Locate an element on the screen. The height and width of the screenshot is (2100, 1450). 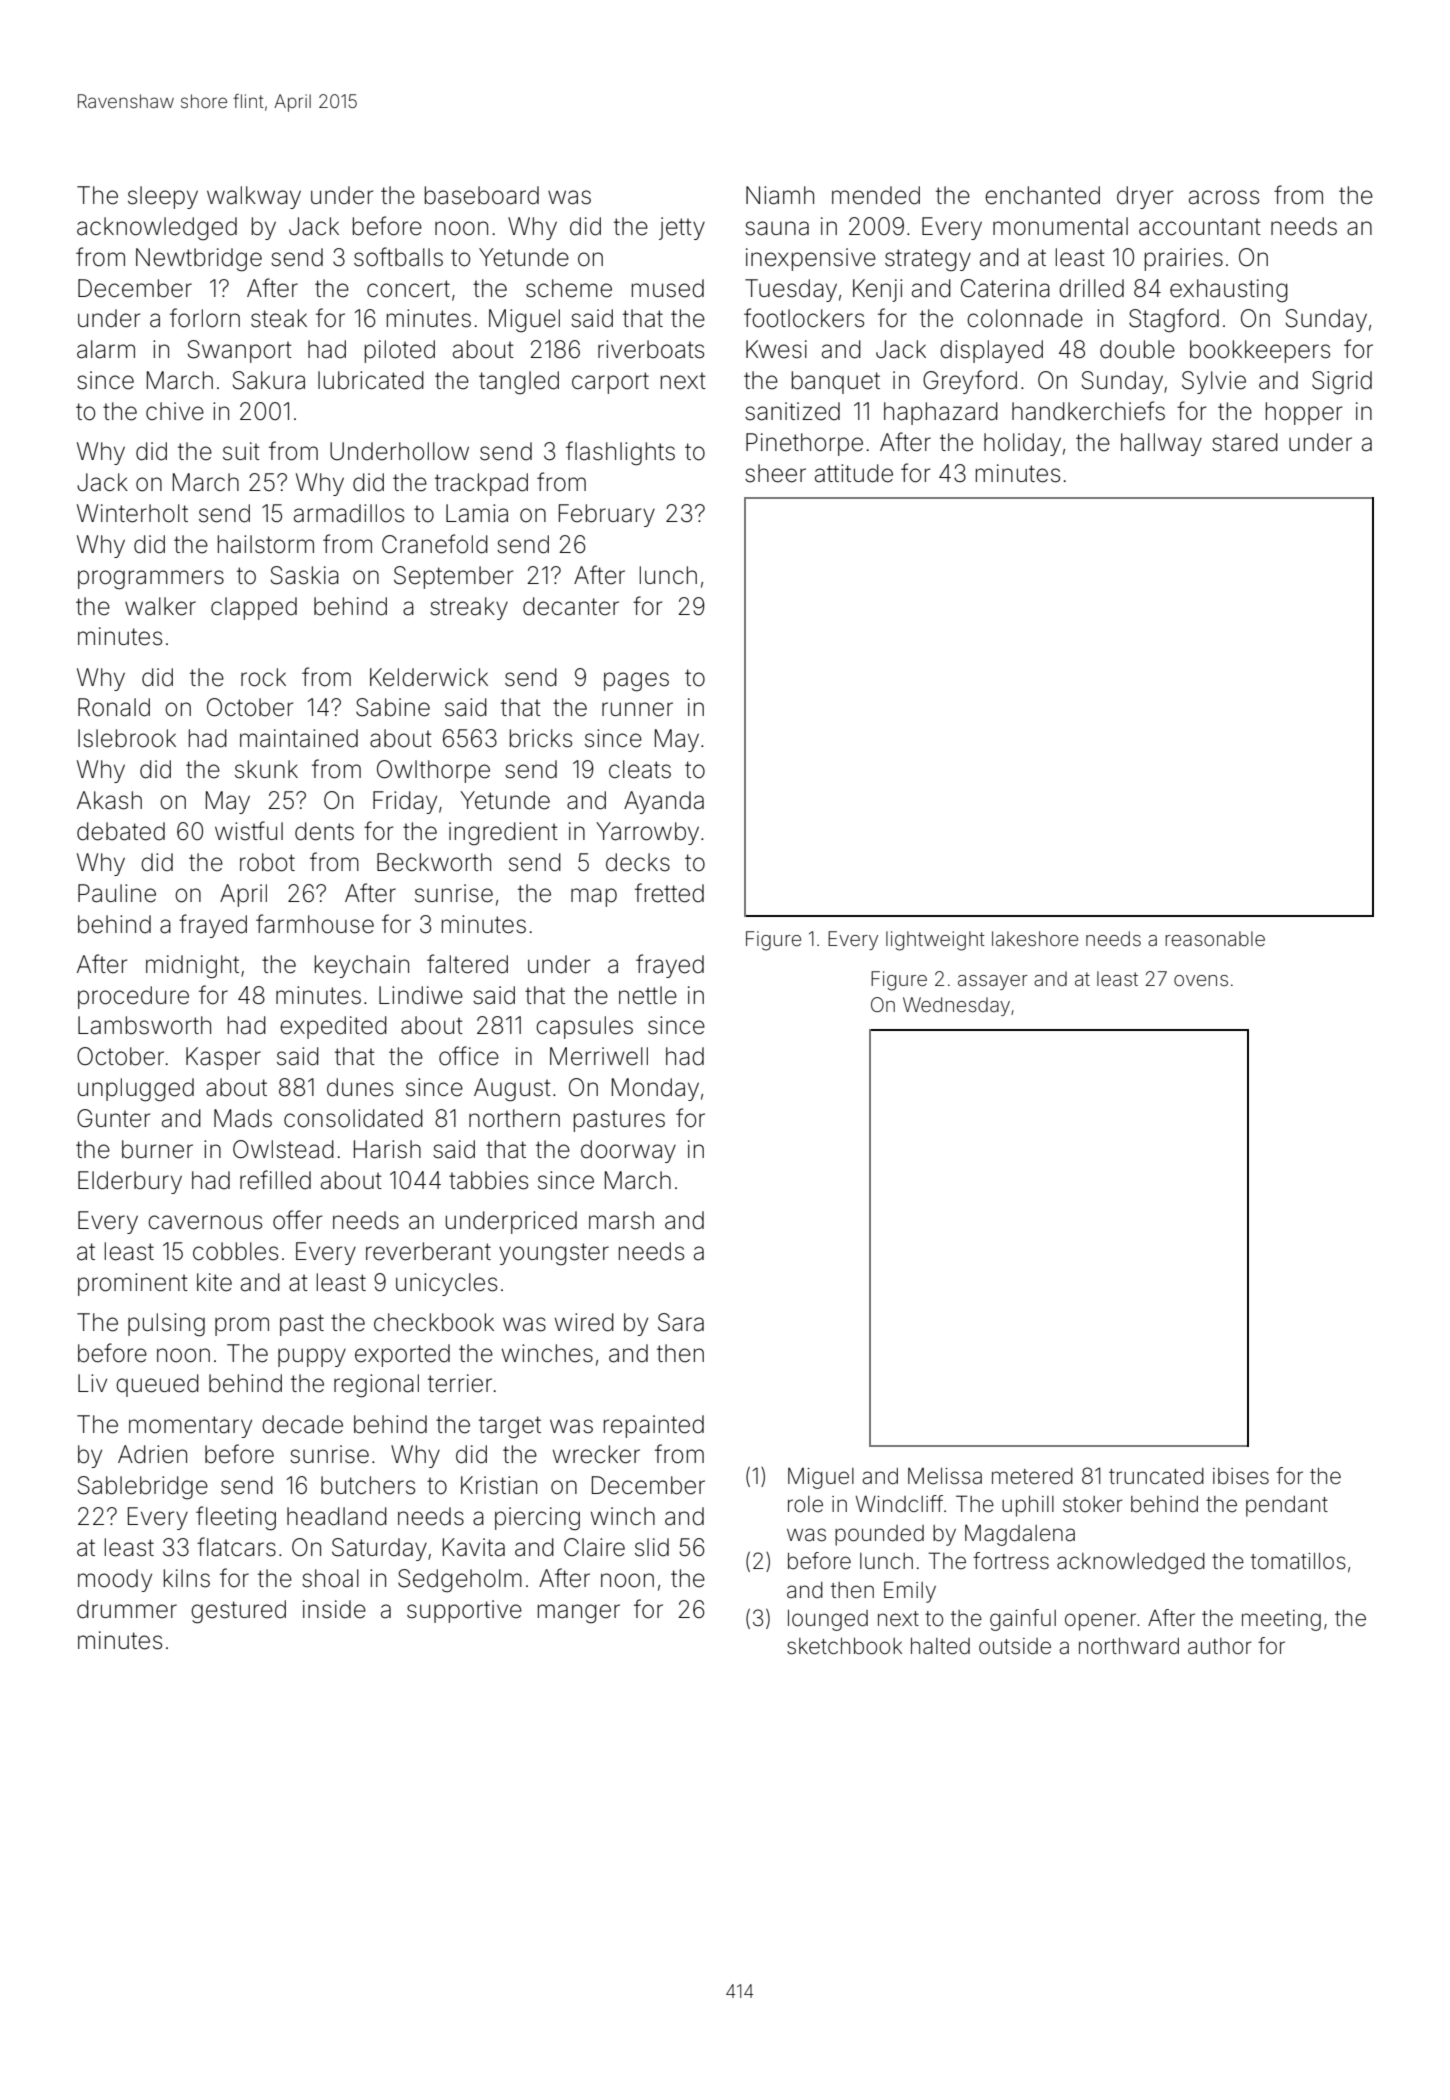
cavernous is located at coordinates (205, 1222).
